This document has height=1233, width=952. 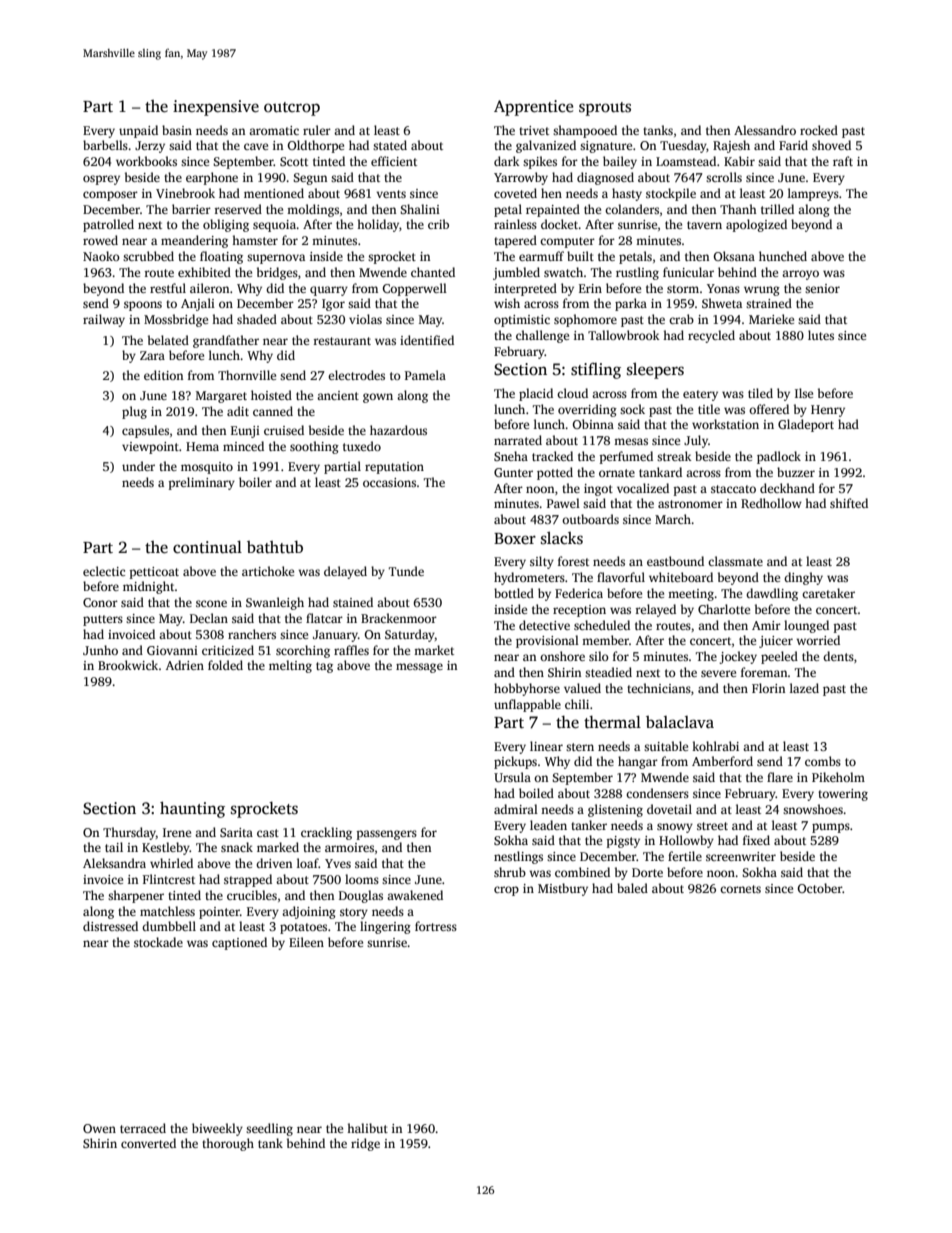 What do you see at coordinates (620, 162) in the document?
I see `bailey` at bounding box center [620, 162].
